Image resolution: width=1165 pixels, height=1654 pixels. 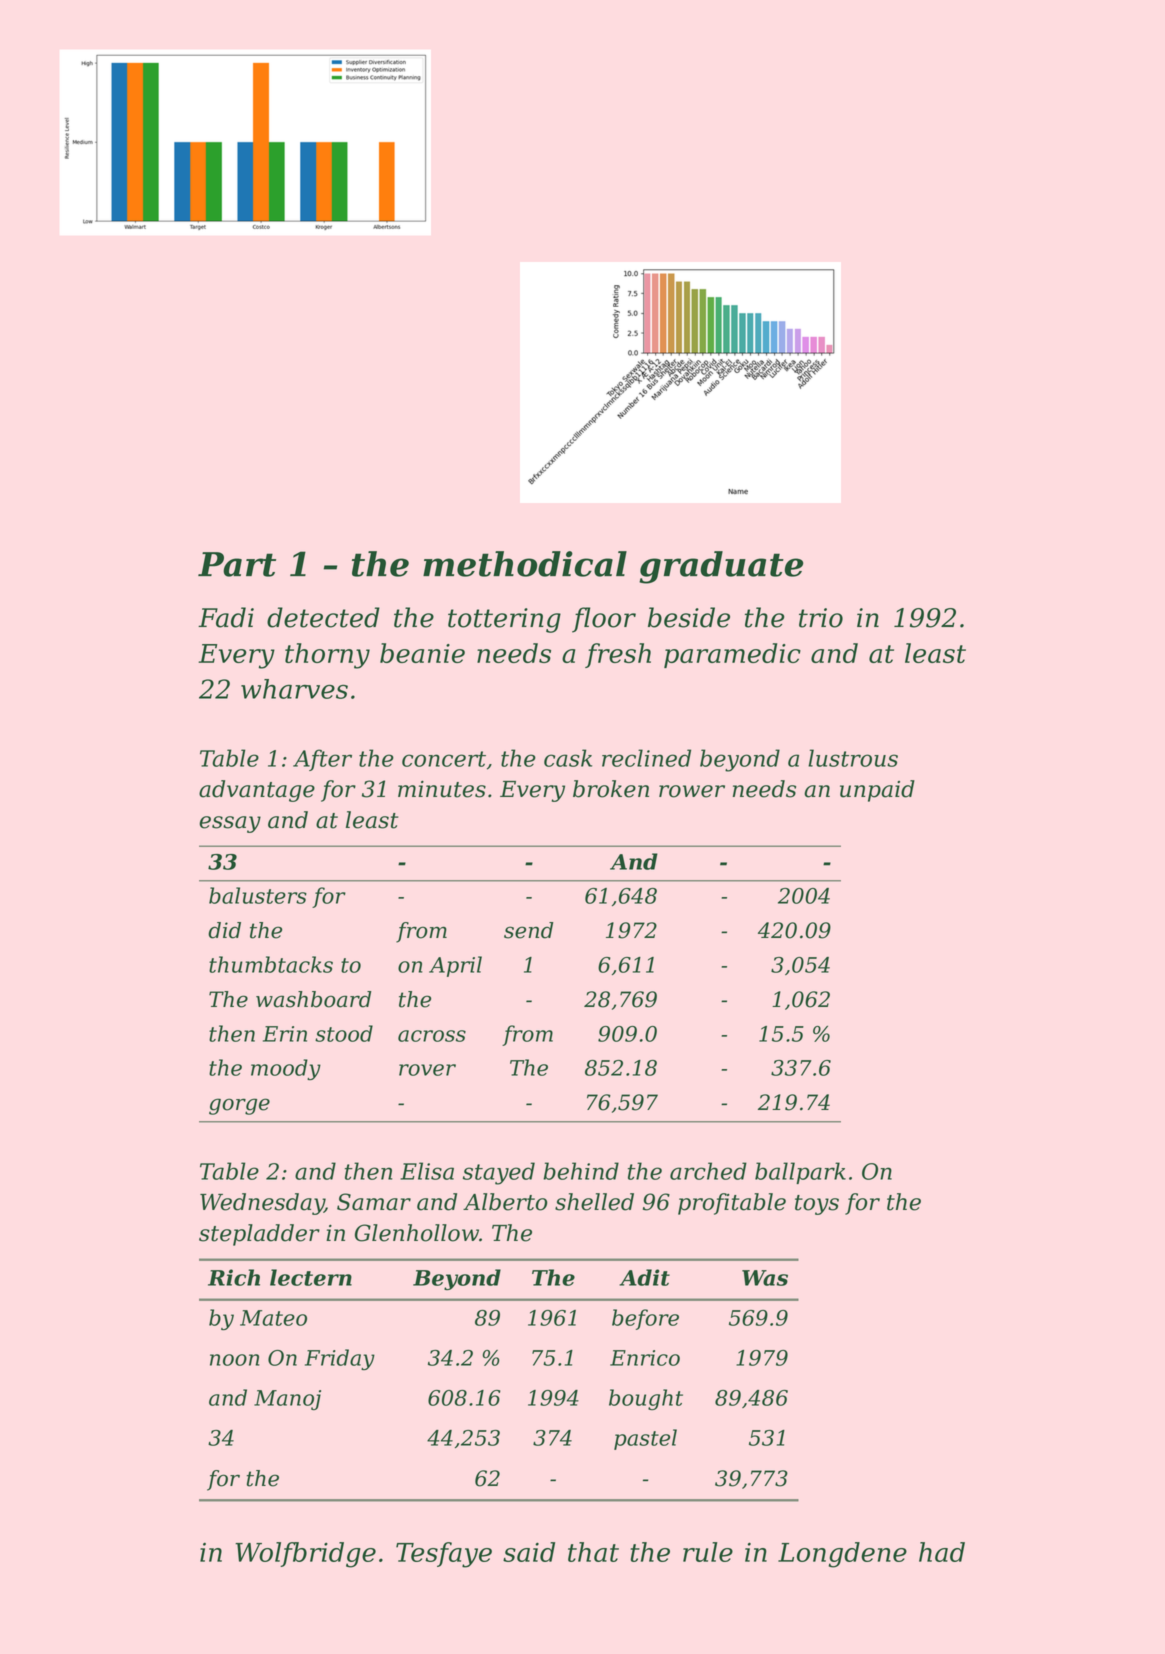 What do you see at coordinates (529, 1552) in the document?
I see `said` at bounding box center [529, 1552].
